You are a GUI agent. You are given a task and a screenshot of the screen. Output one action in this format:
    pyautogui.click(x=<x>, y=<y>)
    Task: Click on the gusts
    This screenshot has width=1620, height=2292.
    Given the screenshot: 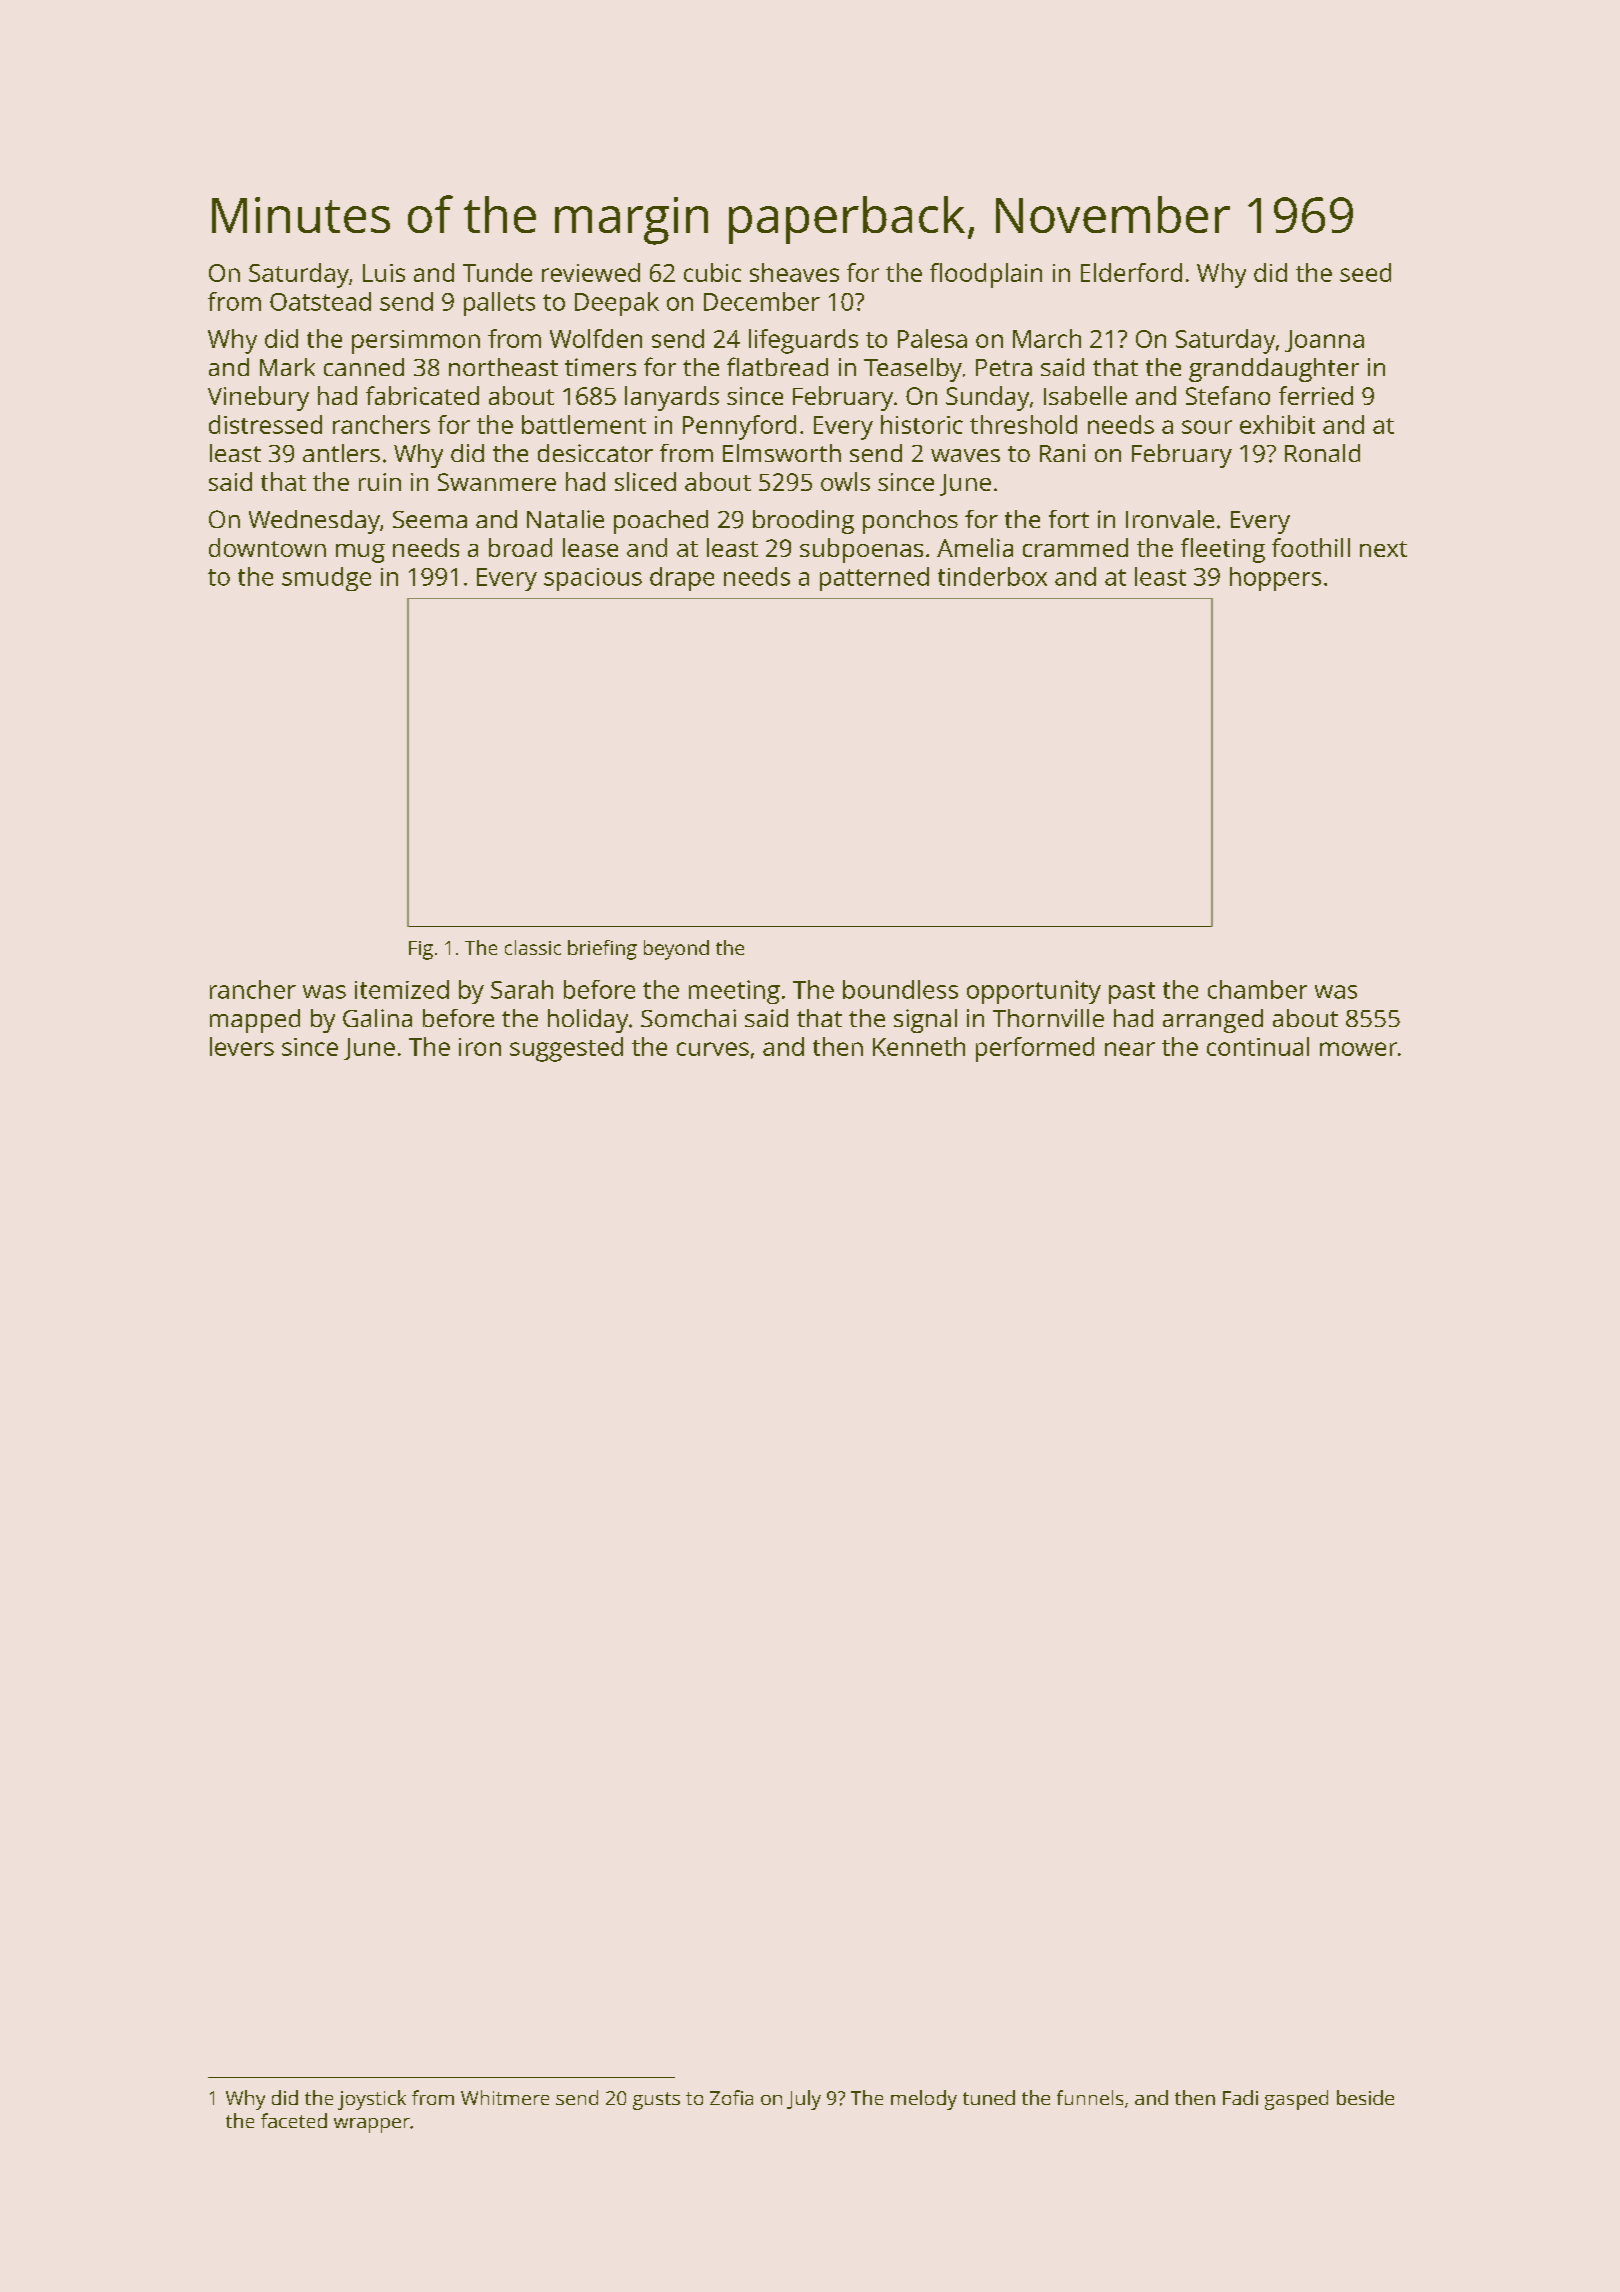 What is the action you would take?
    pyautogui.click(x=656, y=2101)
